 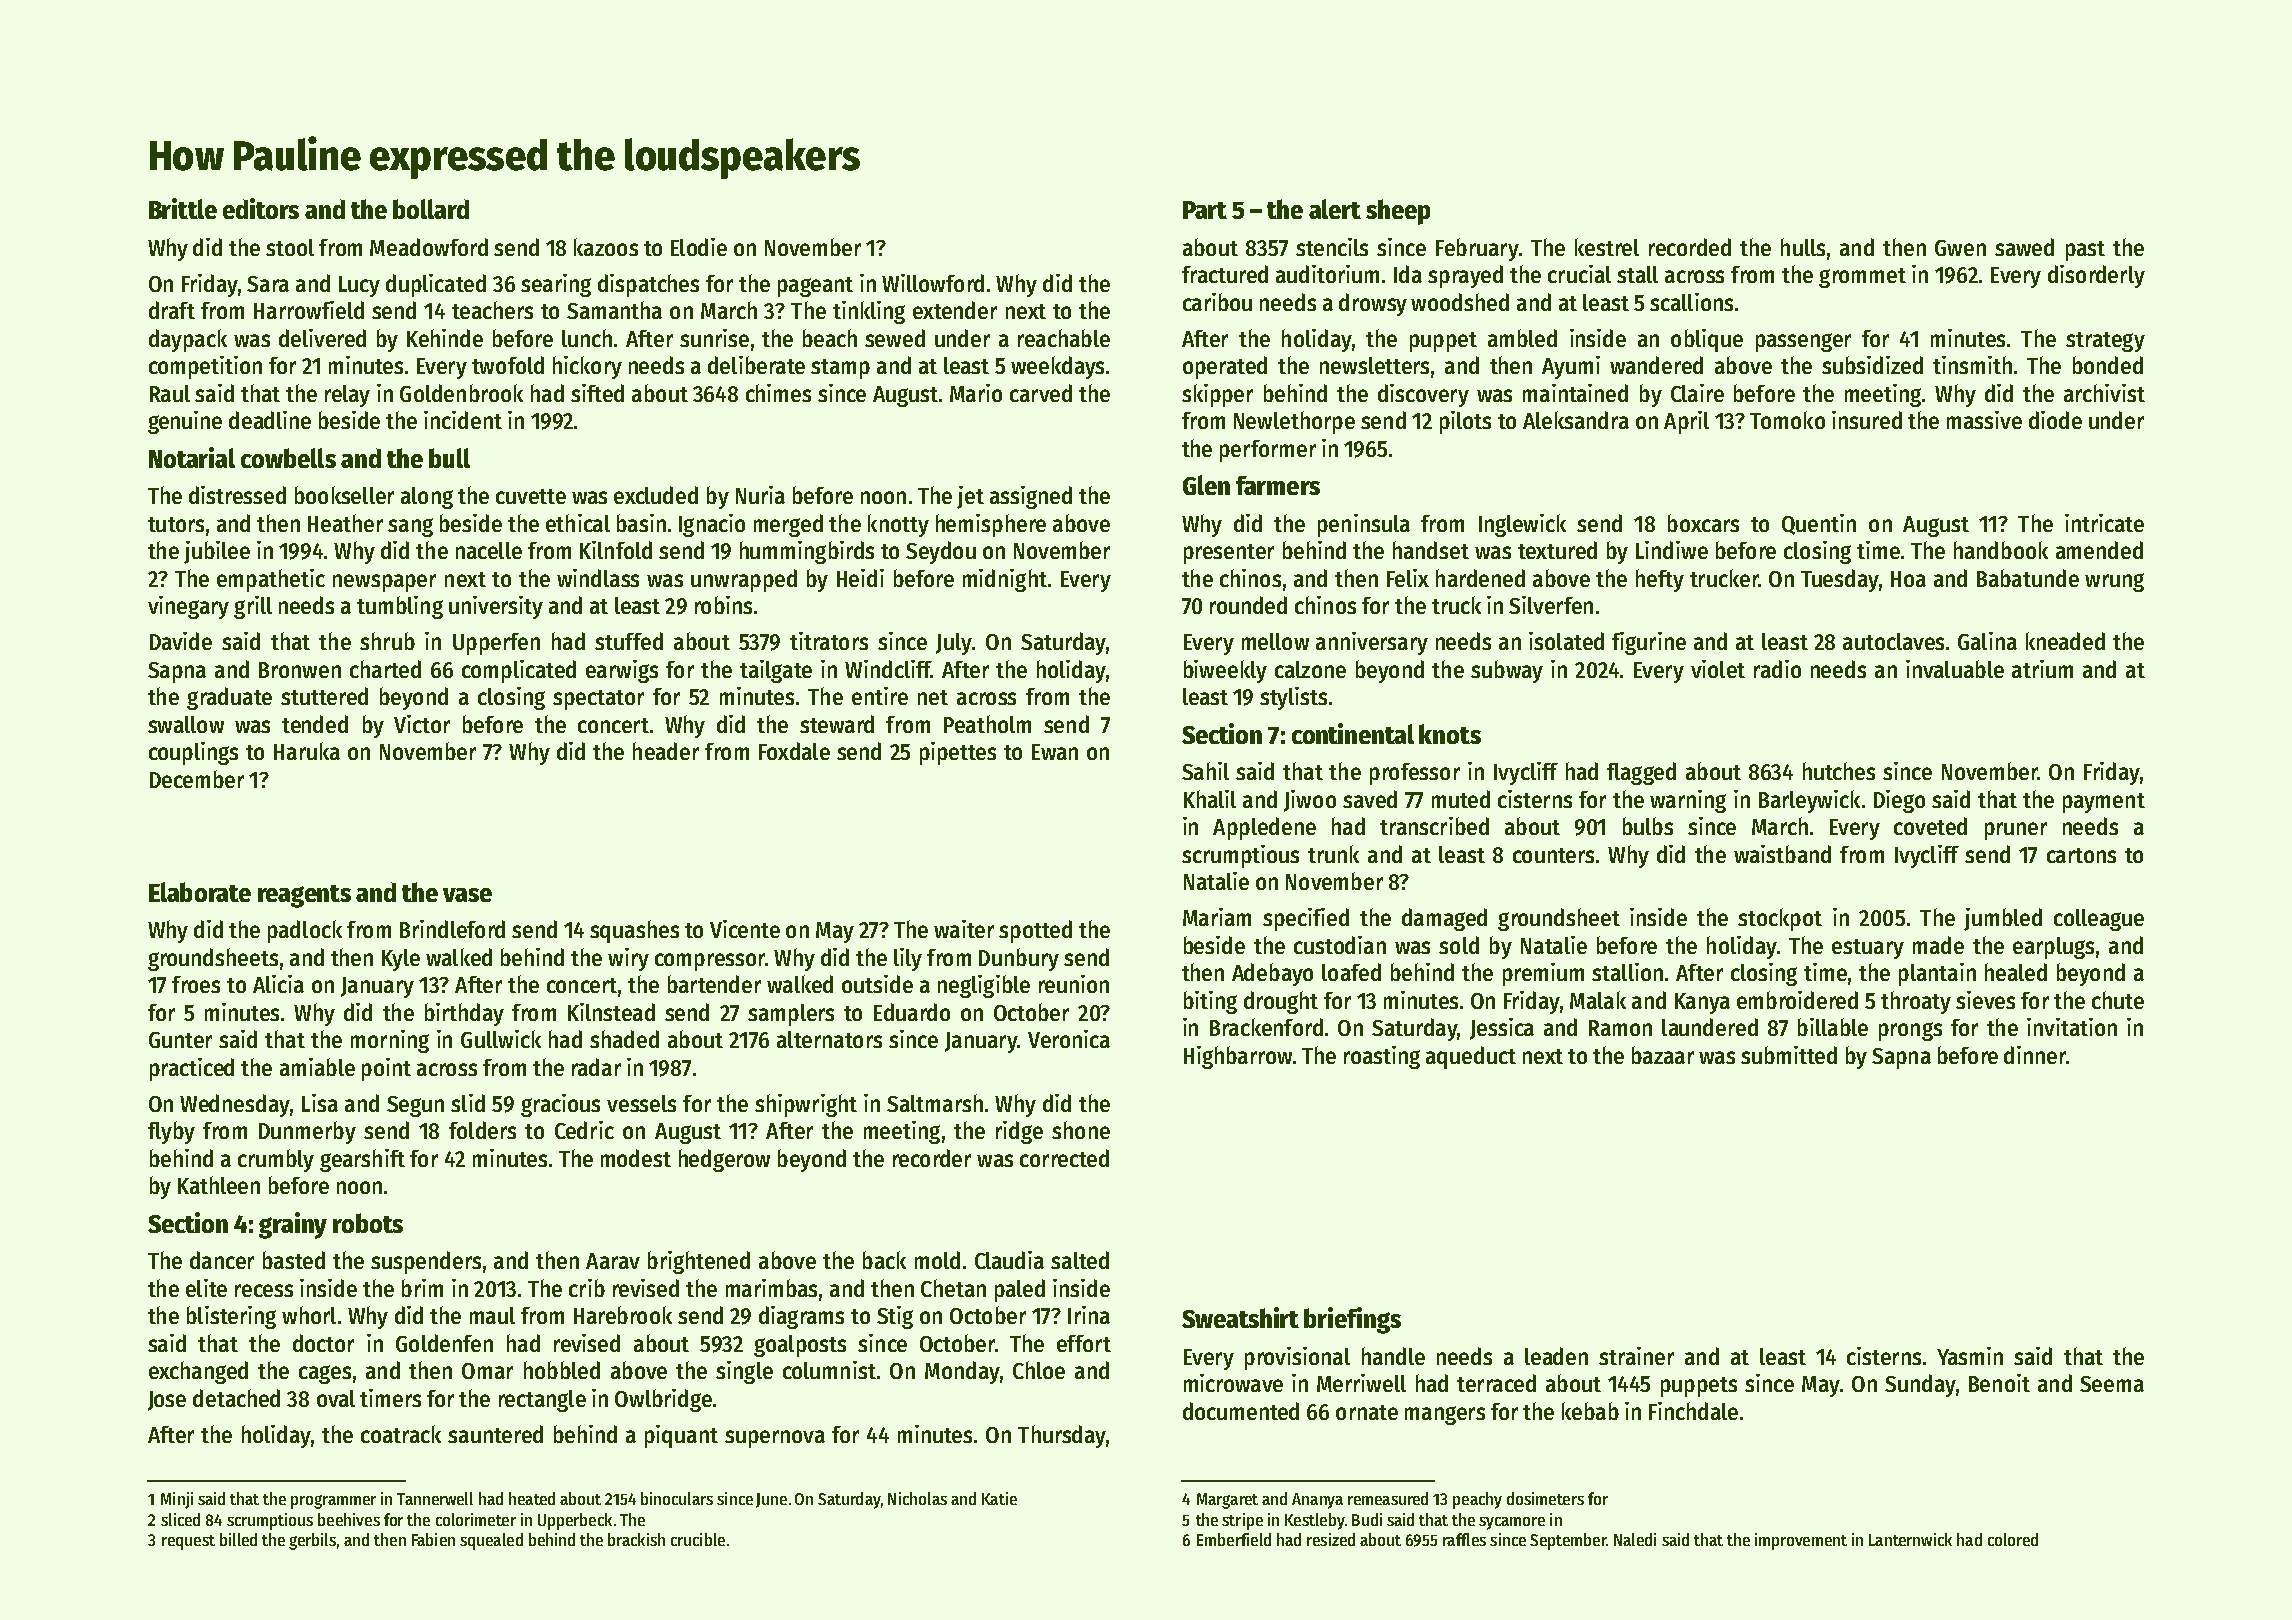 I want to click on Nicholas, so click(x=917, y=1498).
